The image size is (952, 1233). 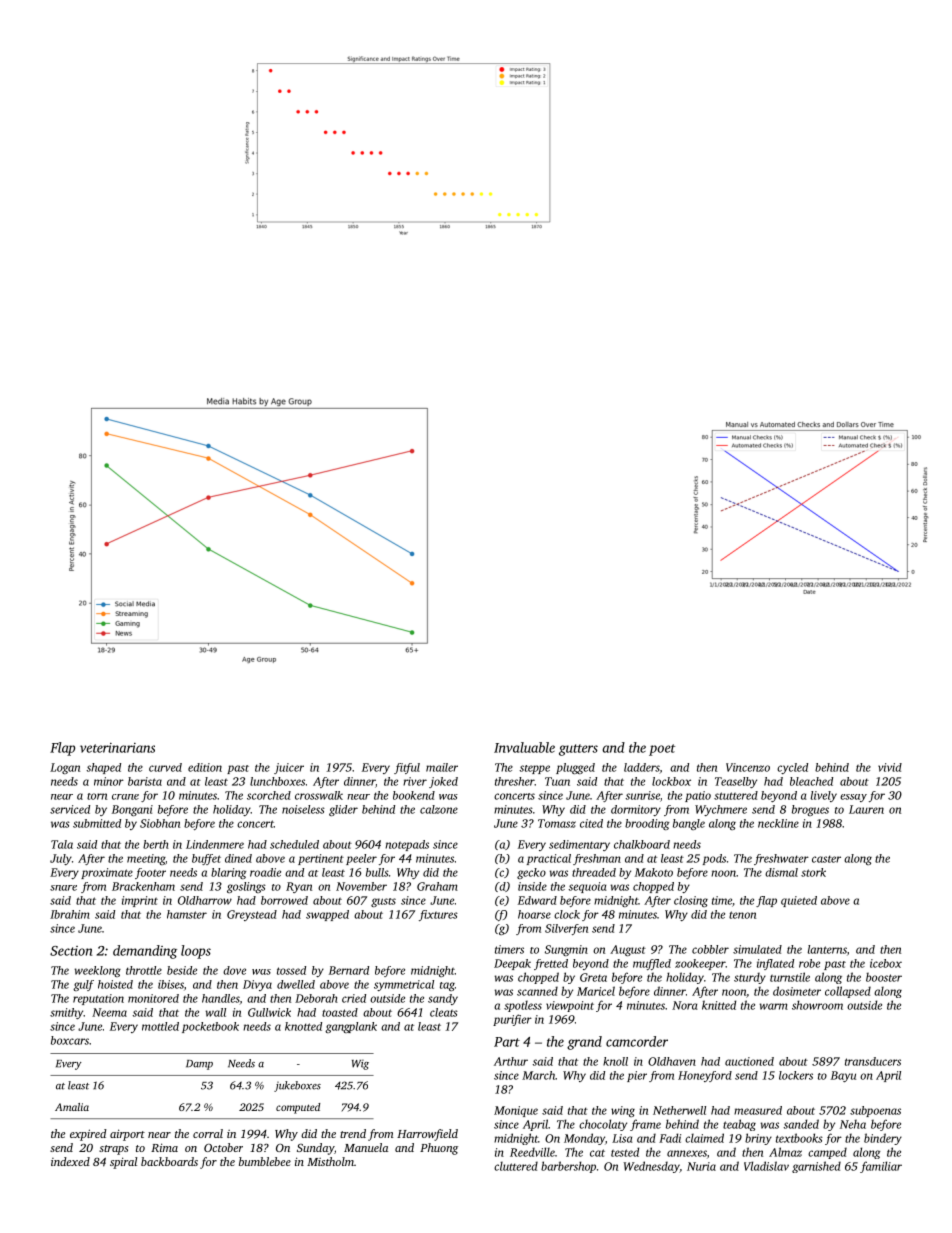 I want to click on bangle, so click(x=689, y=824).
